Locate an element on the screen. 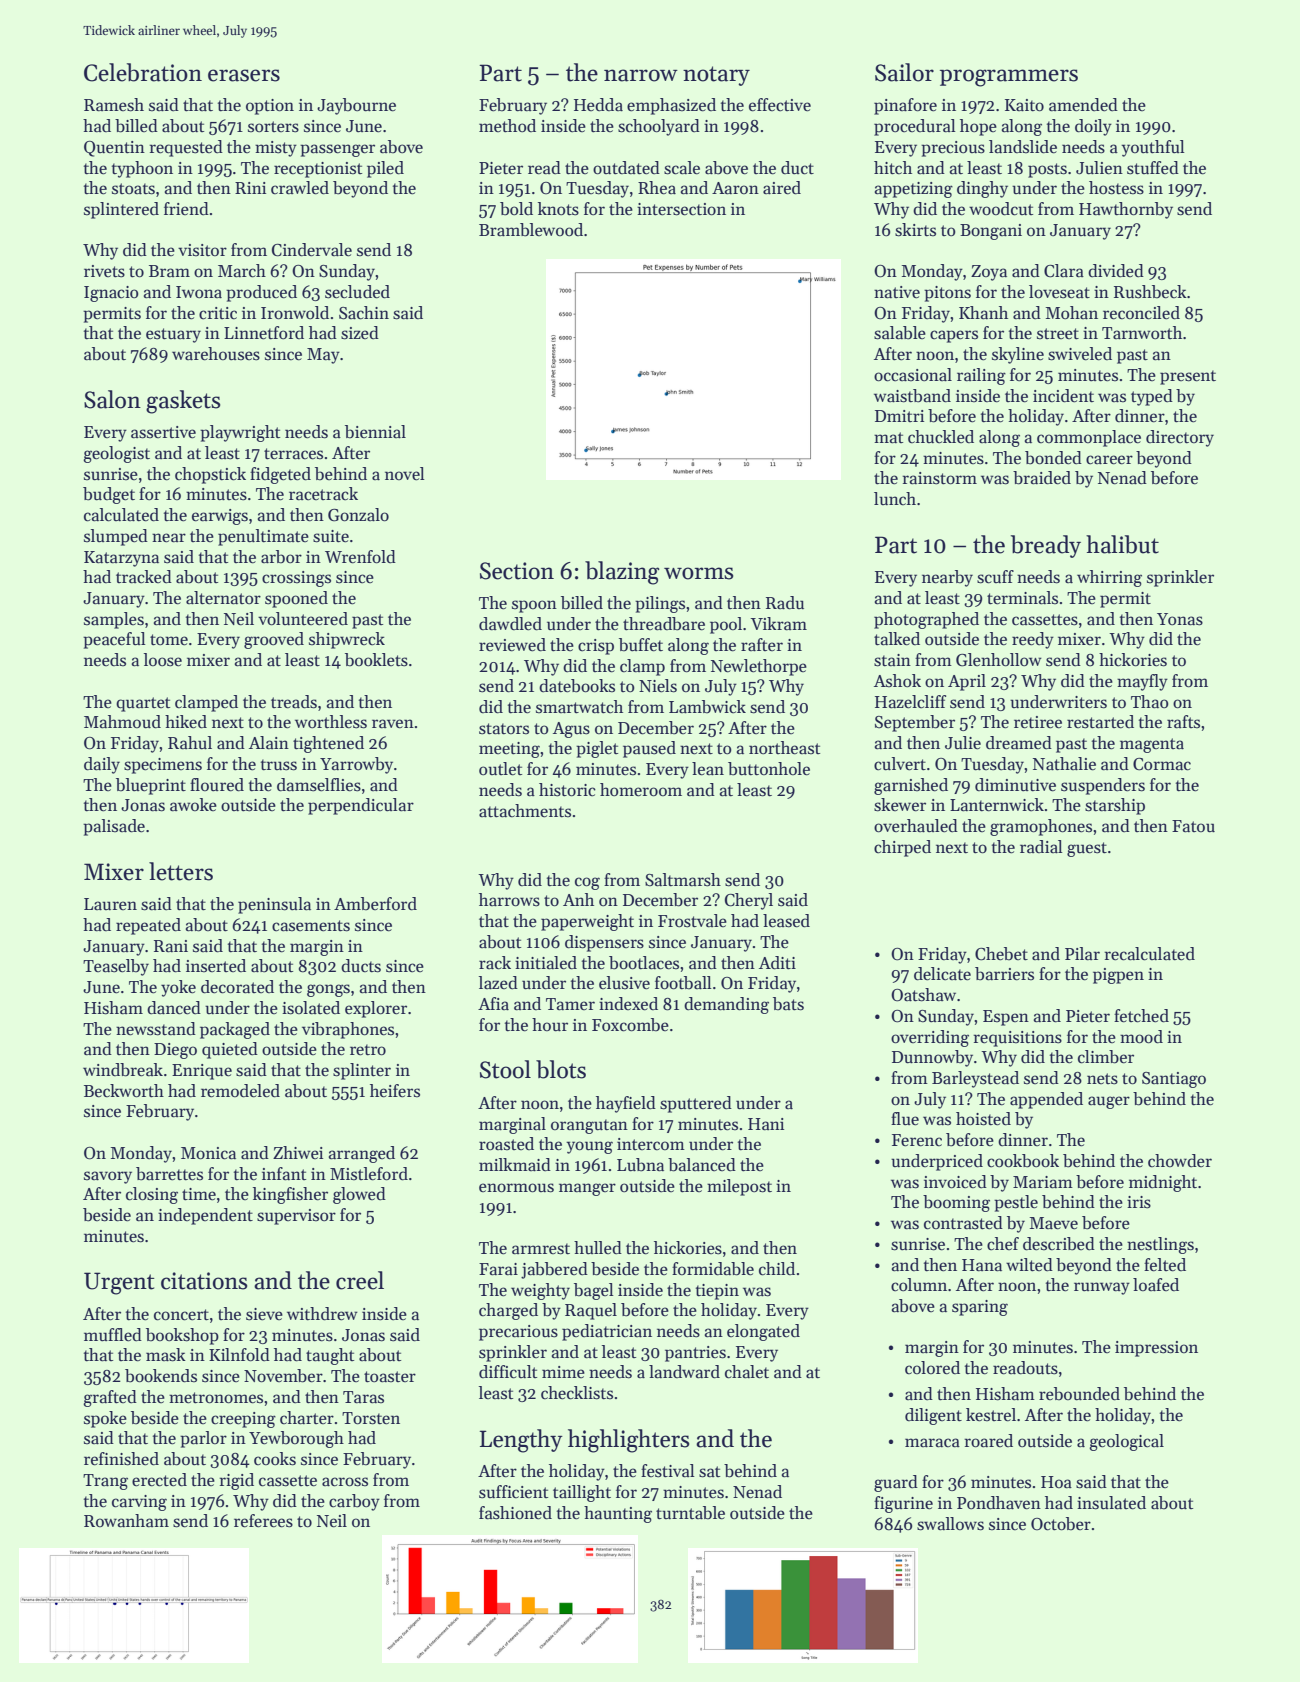 Image resolution: width=1300 pixels, height=1682 pixels. taught is located at coordinates (330, 1356).
